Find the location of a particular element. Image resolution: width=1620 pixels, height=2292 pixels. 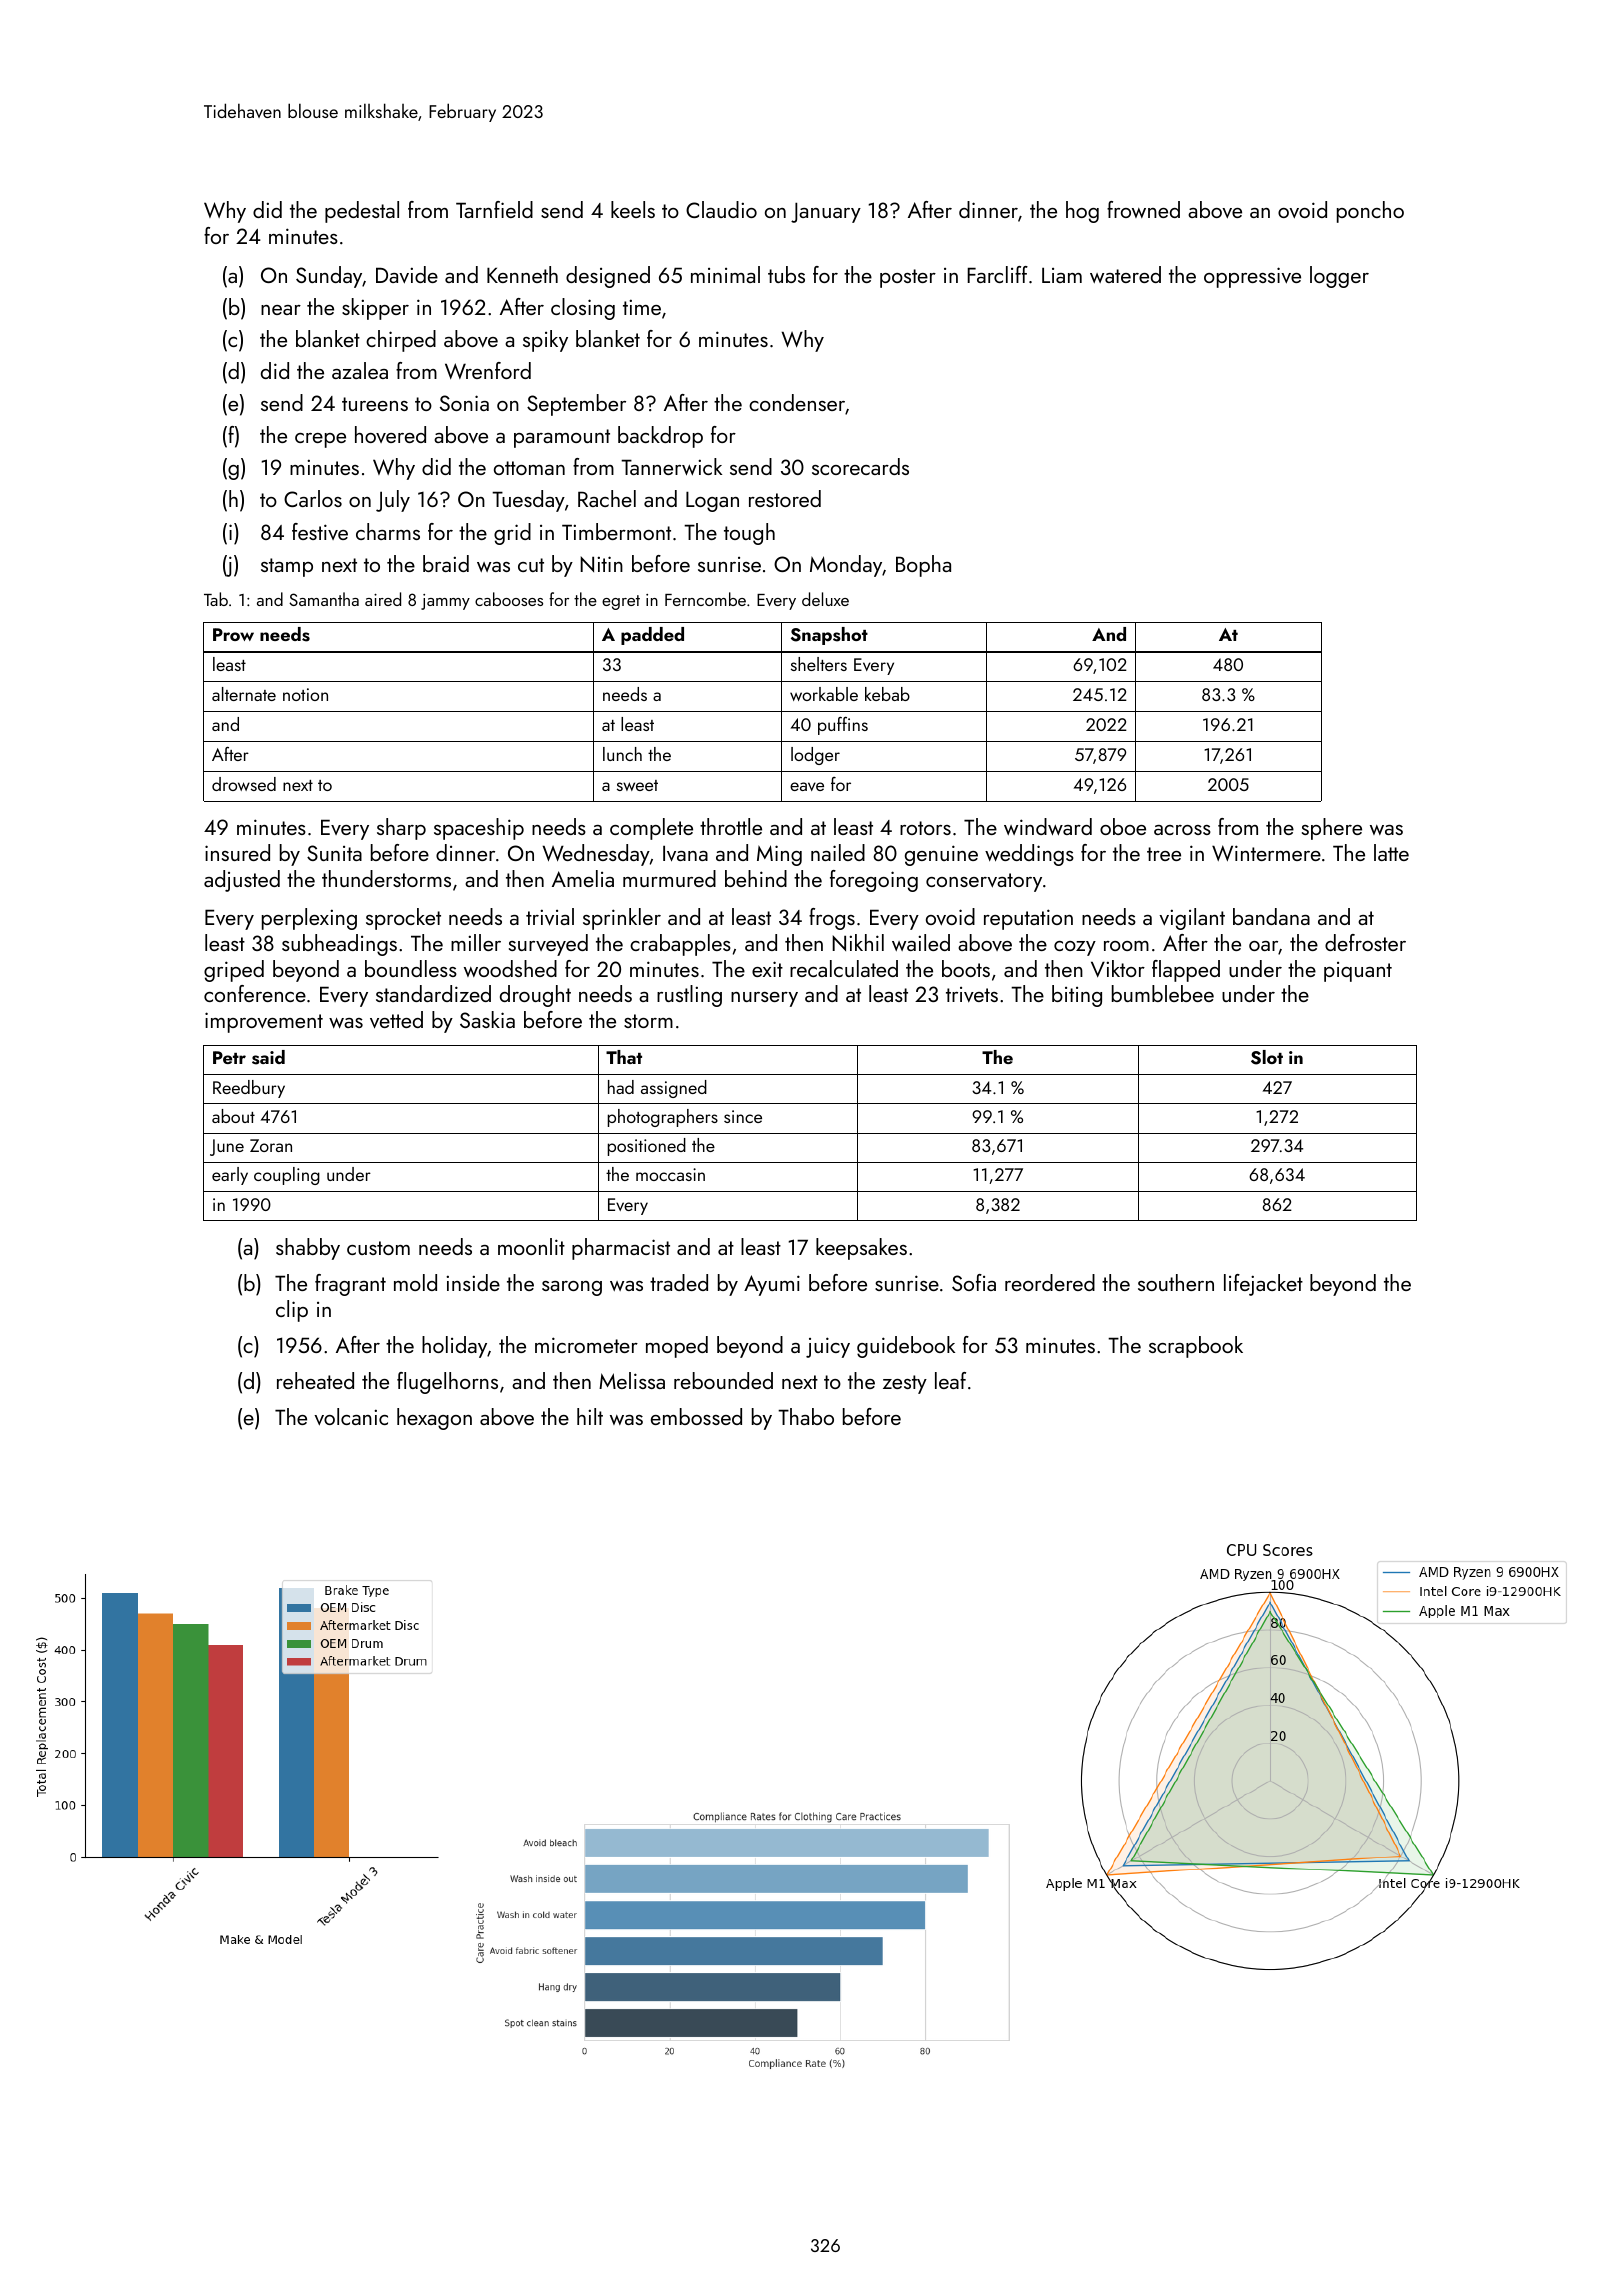

Viktor is located at coordinates (1118, 969).
